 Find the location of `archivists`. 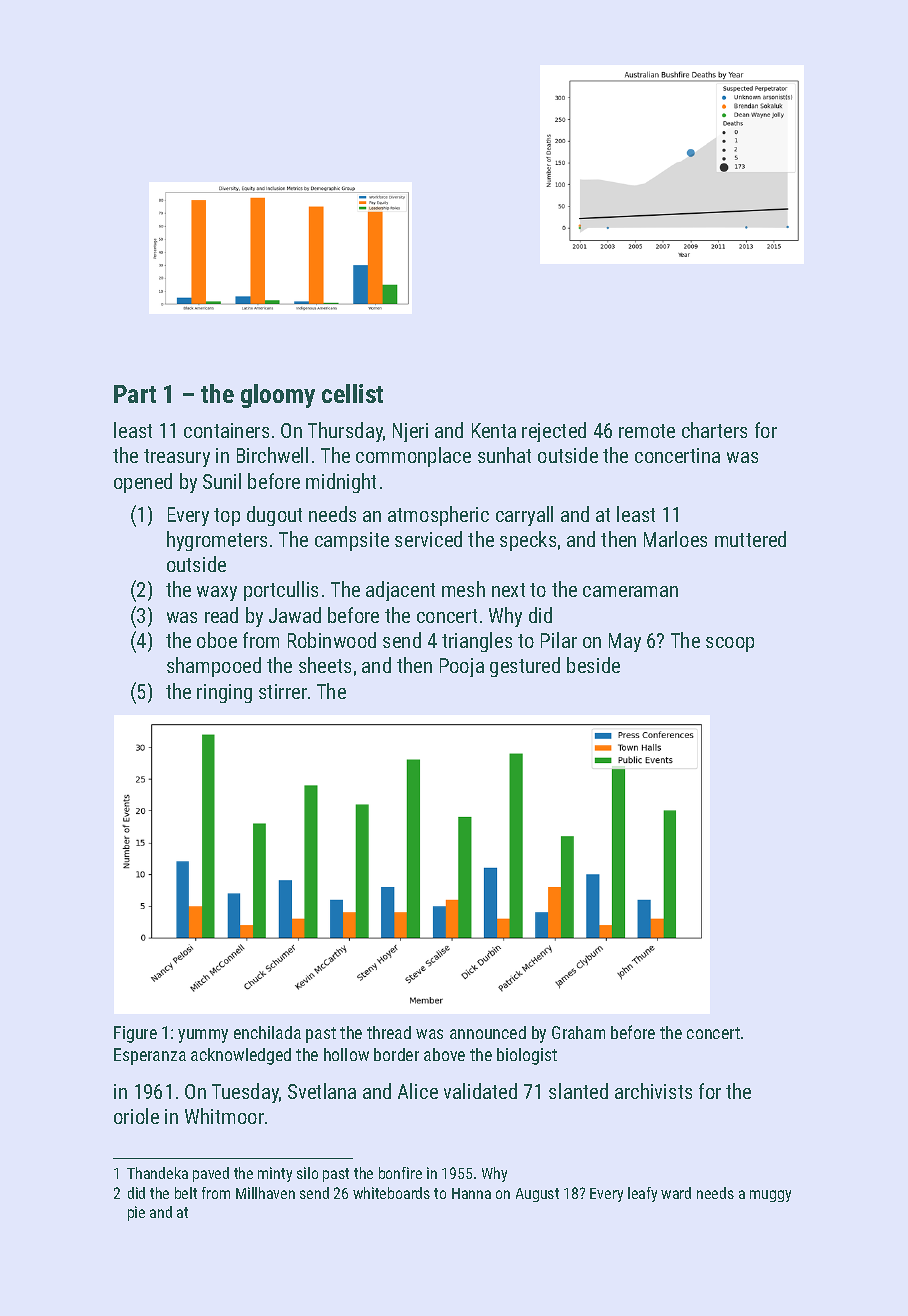

archivists is located at coordinates (653, 1091).
